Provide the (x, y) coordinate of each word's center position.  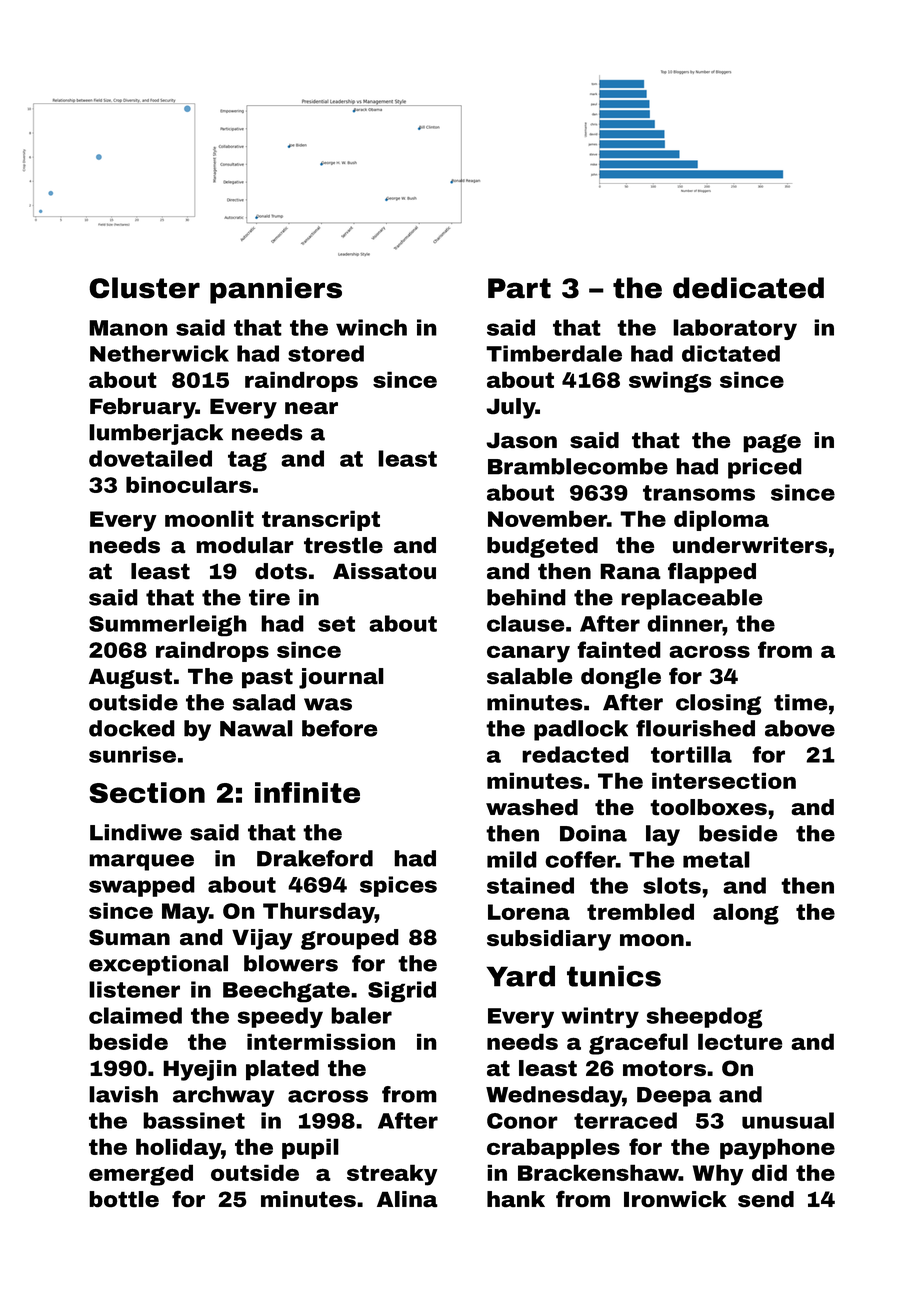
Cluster (144, 288)
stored (326, 353)
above (800, 728)
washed (532, 807)
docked (132, 728)
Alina (407, 1199)
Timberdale (554, 353)
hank (516, 1199)
